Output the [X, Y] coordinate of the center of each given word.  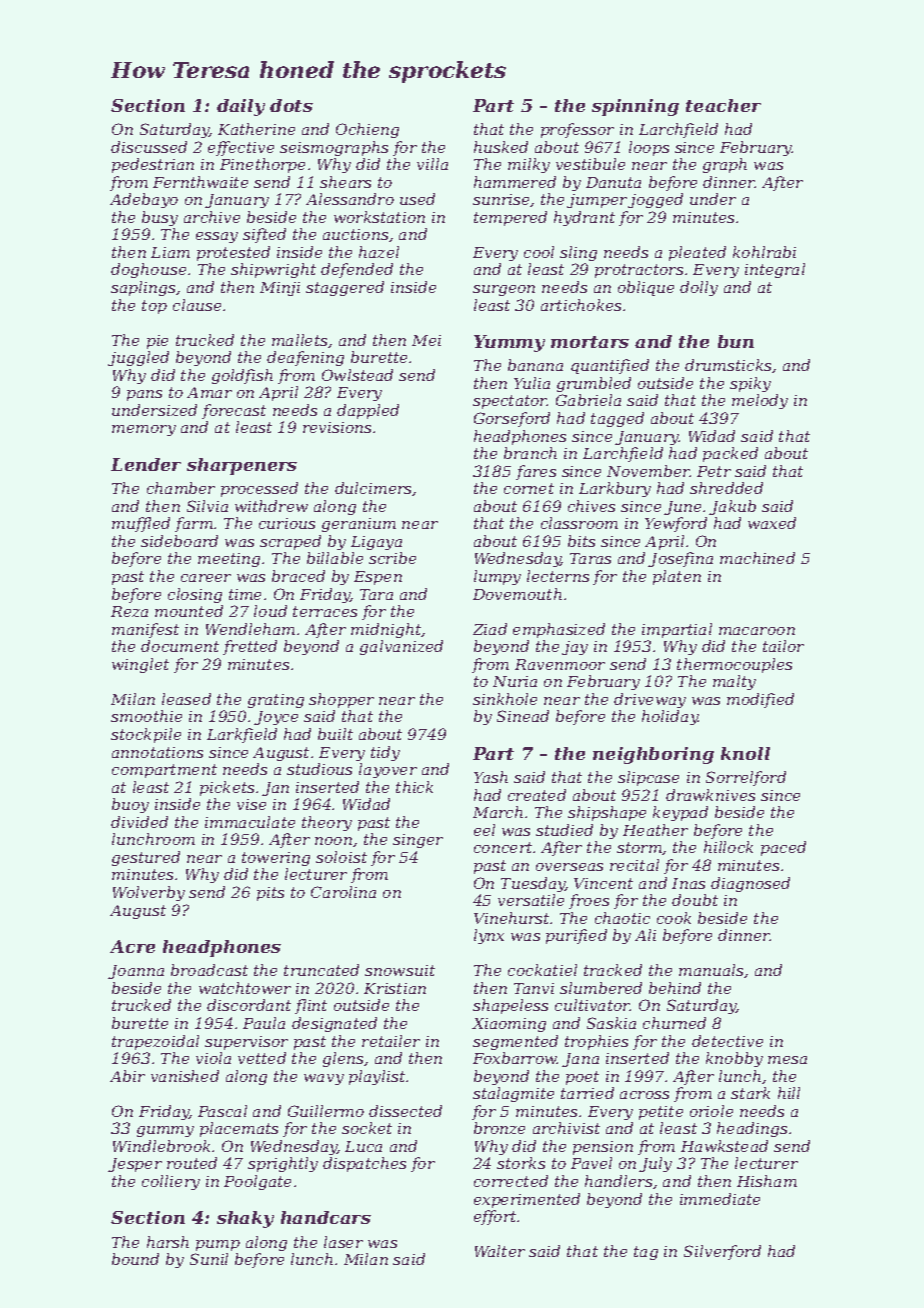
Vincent [603, 883]
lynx [489, 936]
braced [298, 576]
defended [357, 270]
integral [775, 270]
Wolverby [149, 893]
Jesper [135, 1165]
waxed [772, 523]
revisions [337, 427]
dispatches [364, 1164]
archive [212, 217]
